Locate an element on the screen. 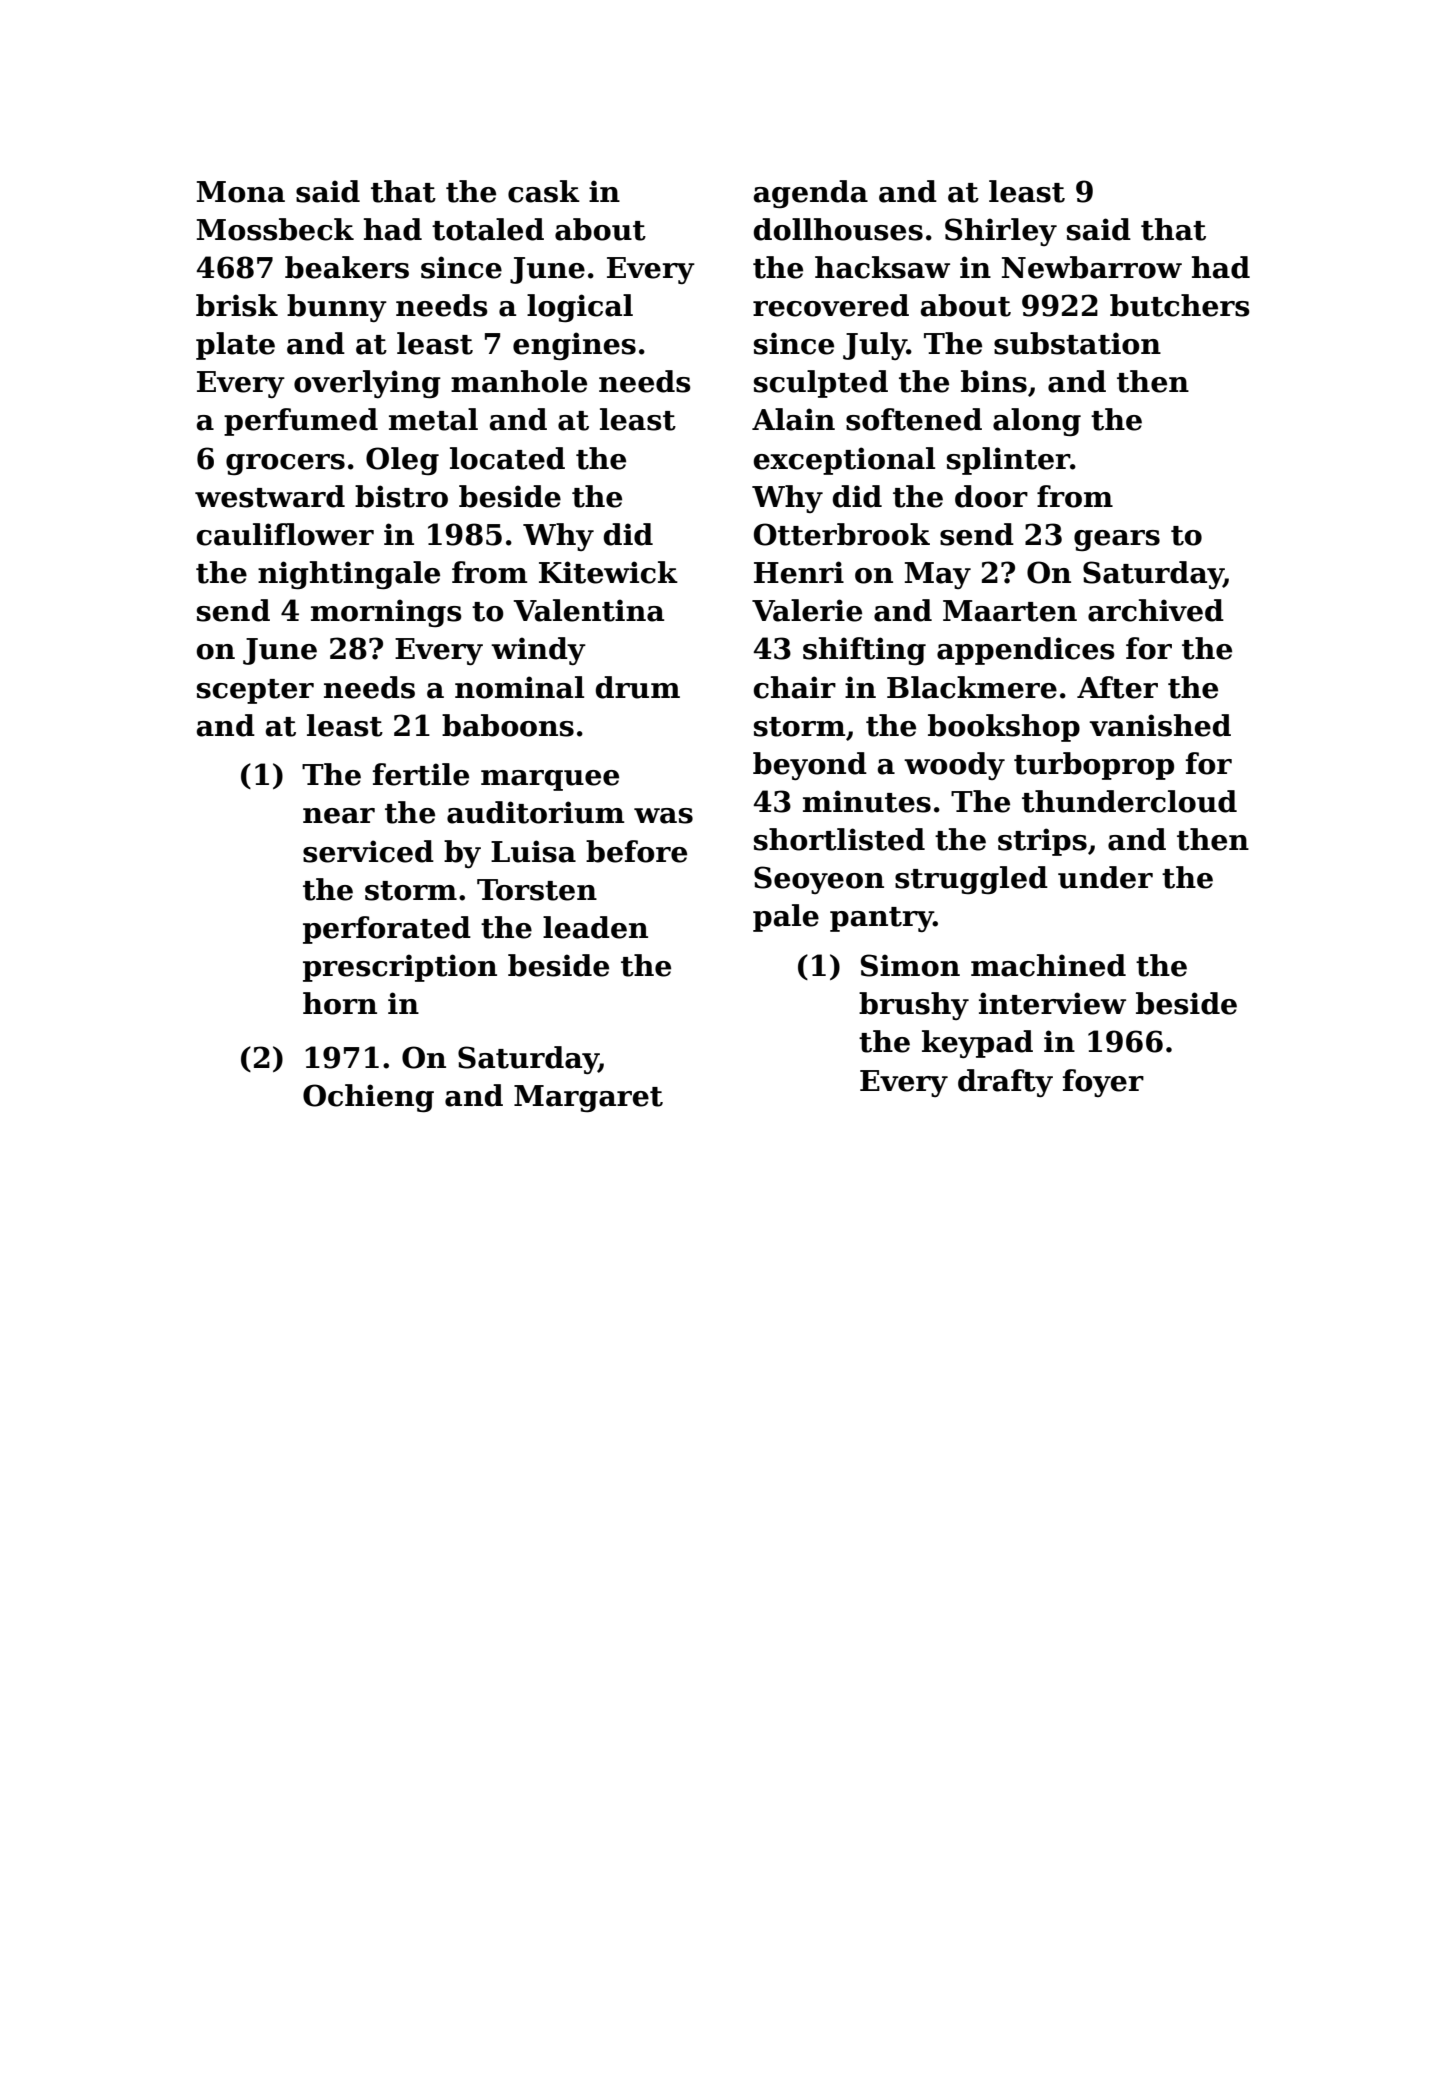 The width and height of the screenshot is (1450, 2100). machined is located at coordinates (1048, 965).
